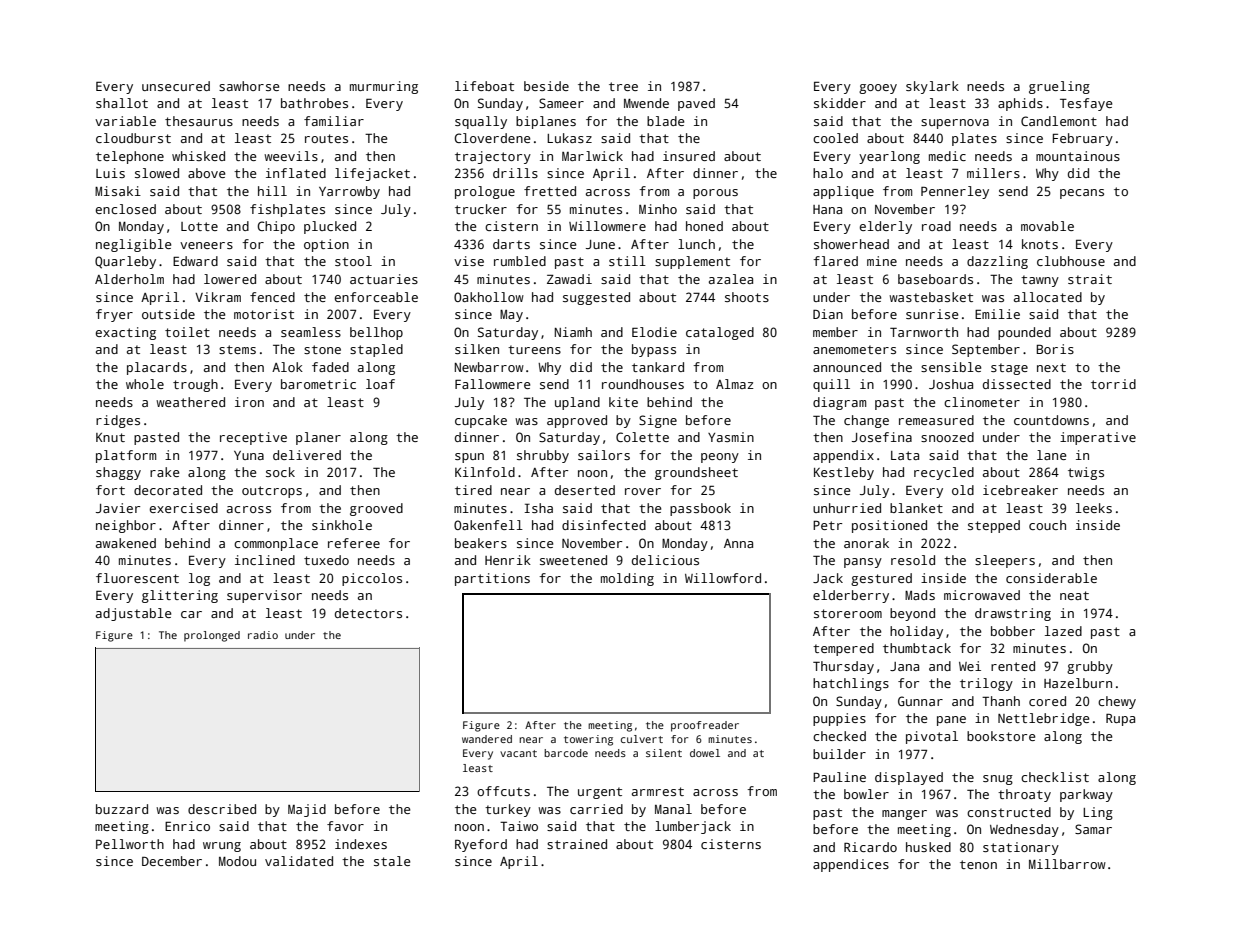  What do you see at coordinates (481, 845) in the screenshot?
I see `Ryeford` at bounding box center [481, 845].
